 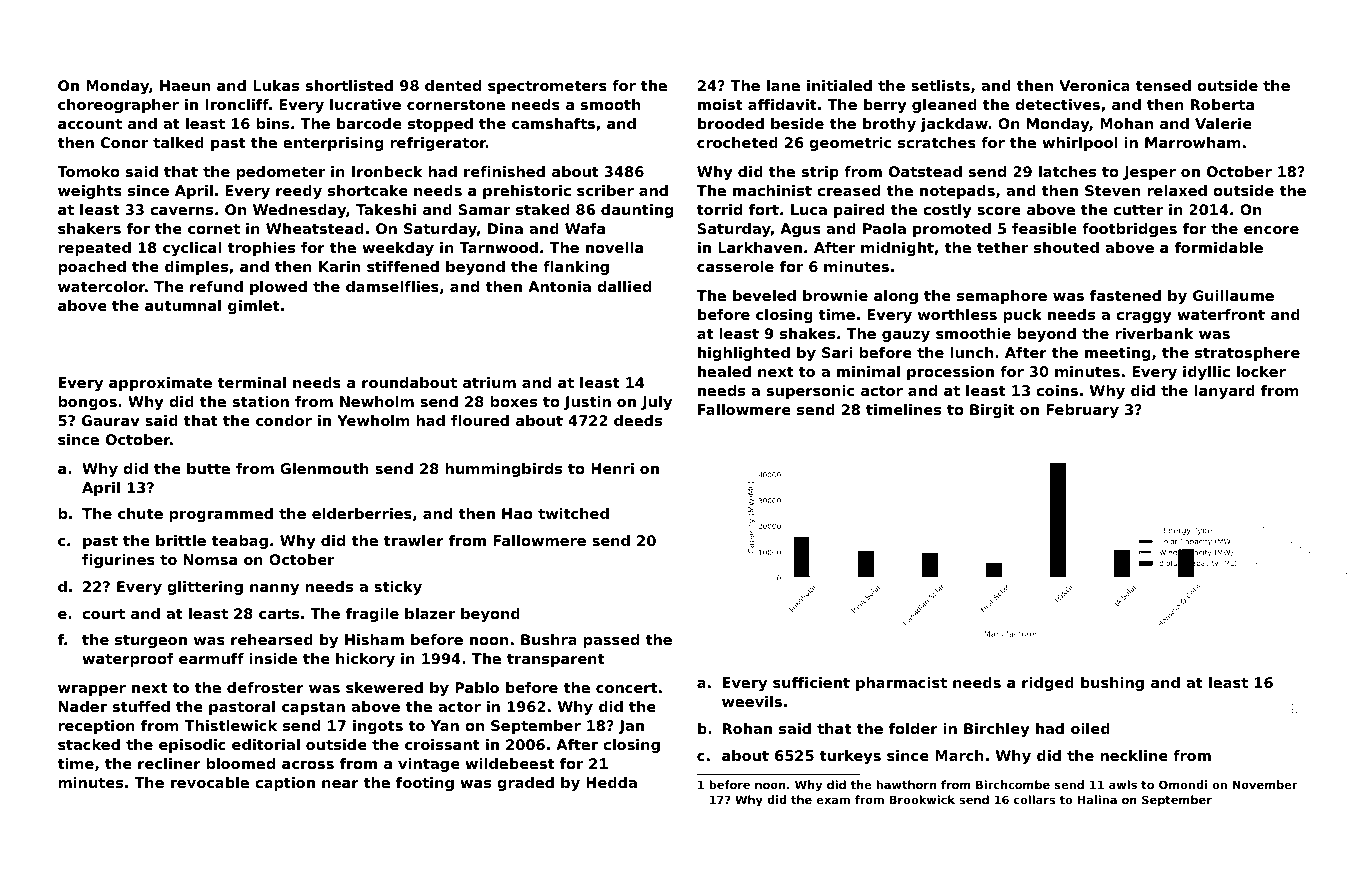 I want to click on weevils, so click(x=752, y=701).
